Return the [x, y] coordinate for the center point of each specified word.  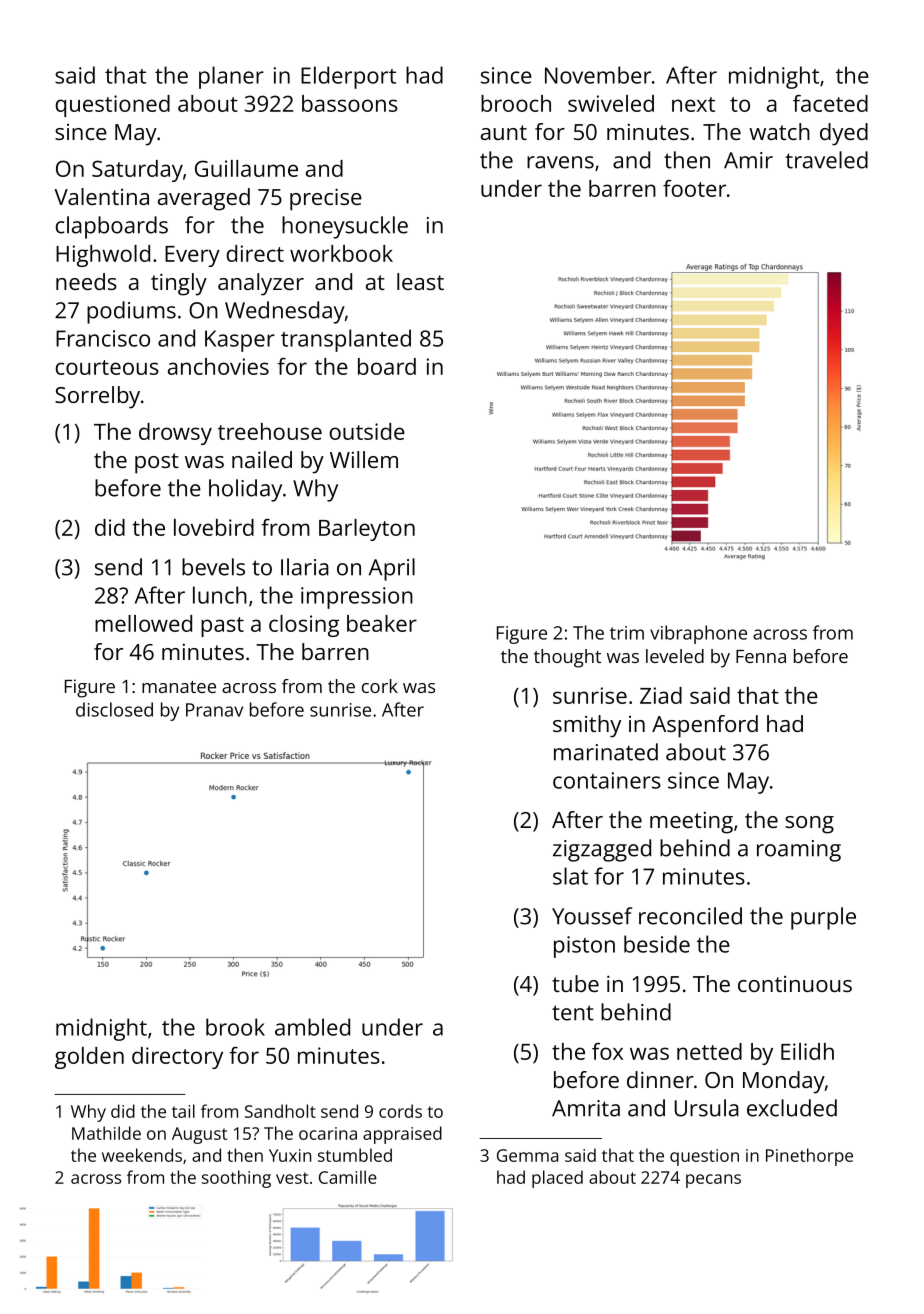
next [693, 104]
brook [235, 1027]
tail [183, 1111]
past [222, 627]
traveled [826, 160]
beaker [382, 623]
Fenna [761, 656]
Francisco [103, 338]
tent [573, 1013]
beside [657, 944]
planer [231, 77]
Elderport [348, 77]
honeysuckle [345, 227]
